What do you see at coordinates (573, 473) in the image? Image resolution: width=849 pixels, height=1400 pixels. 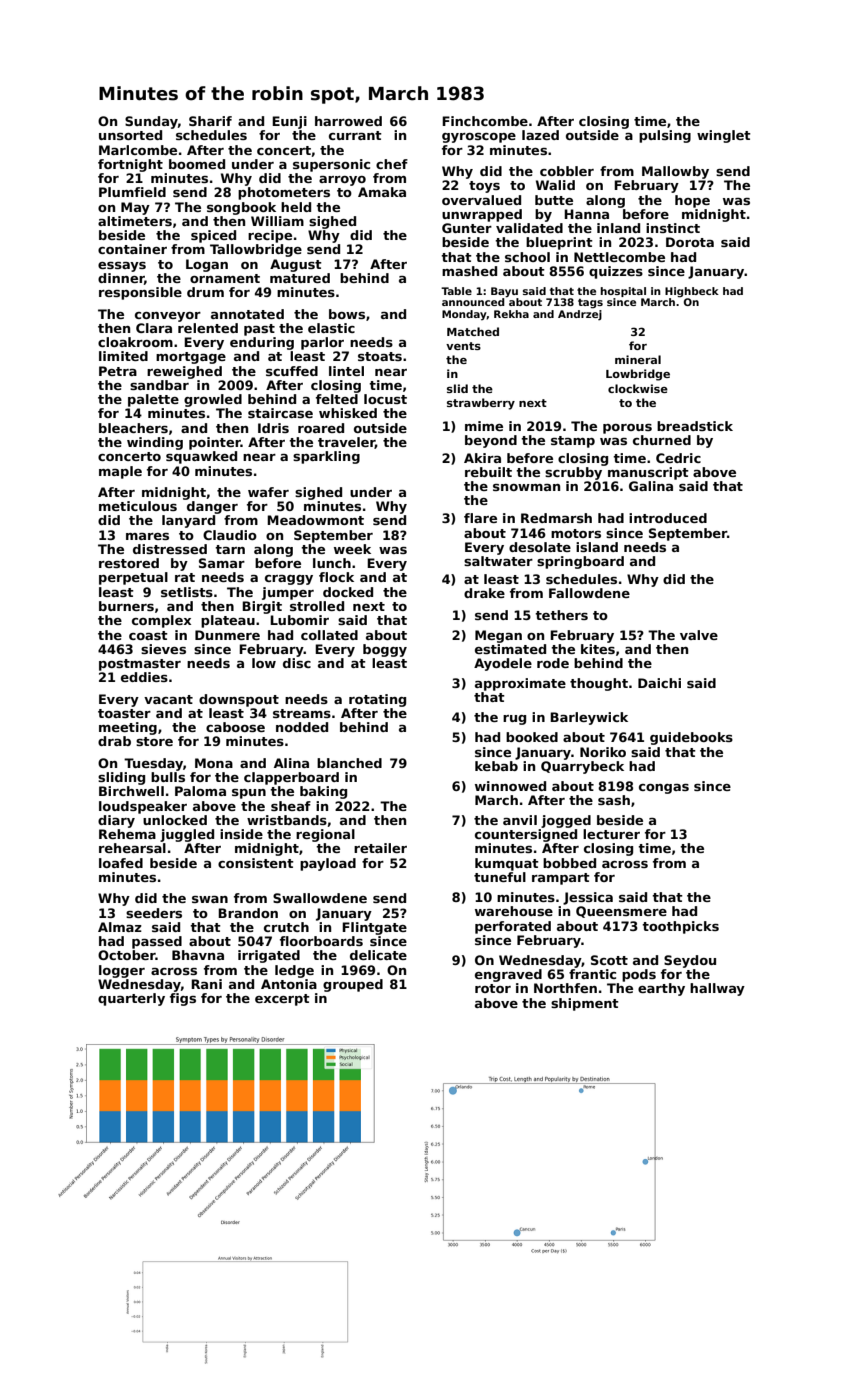 I see `scrubby` at bounding box center [573, 473].
